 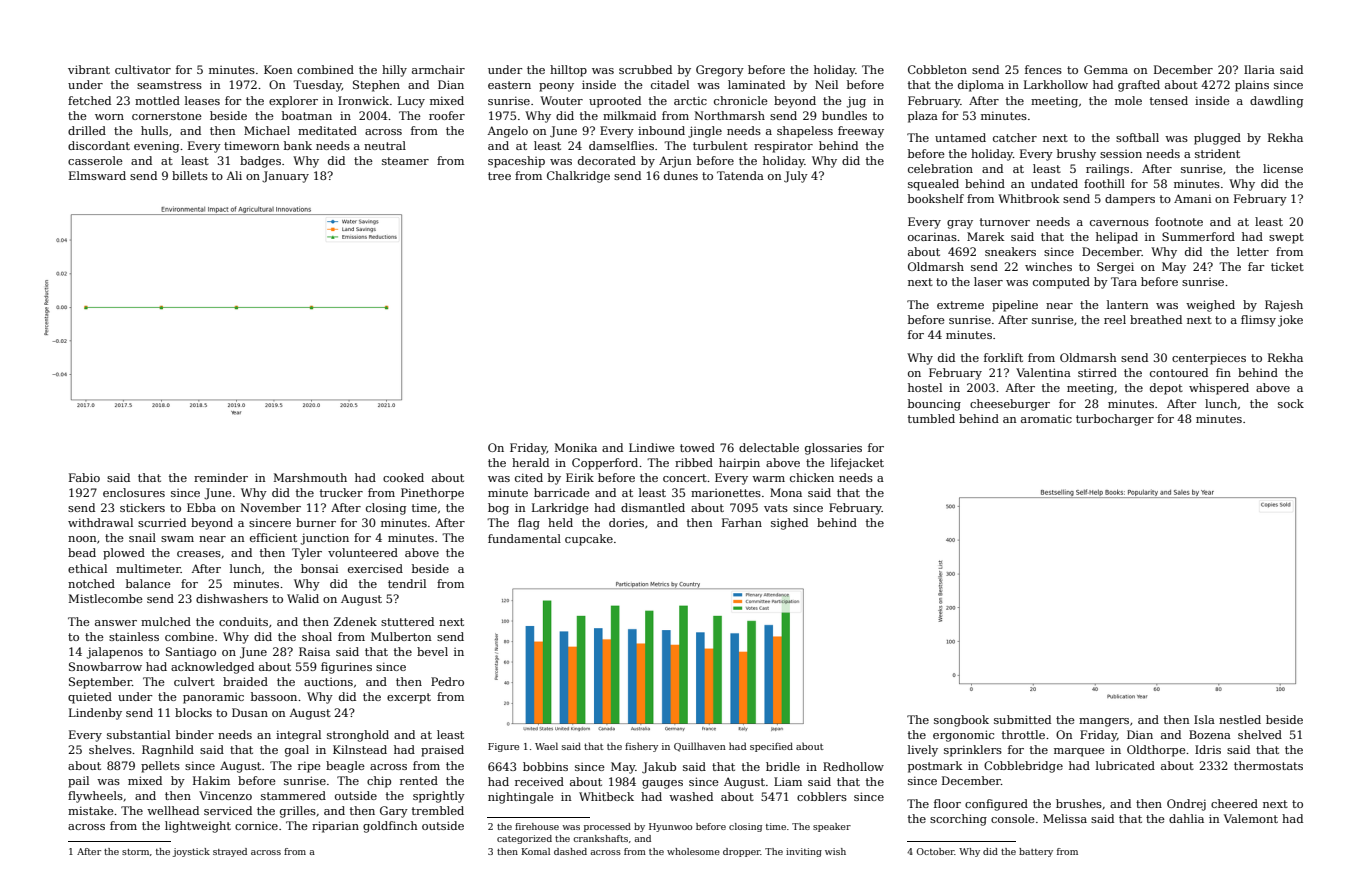 What do you see at coordinates (931, 418) in the screenshot?
I see `tumbled` at bounding box center [931, 418].
